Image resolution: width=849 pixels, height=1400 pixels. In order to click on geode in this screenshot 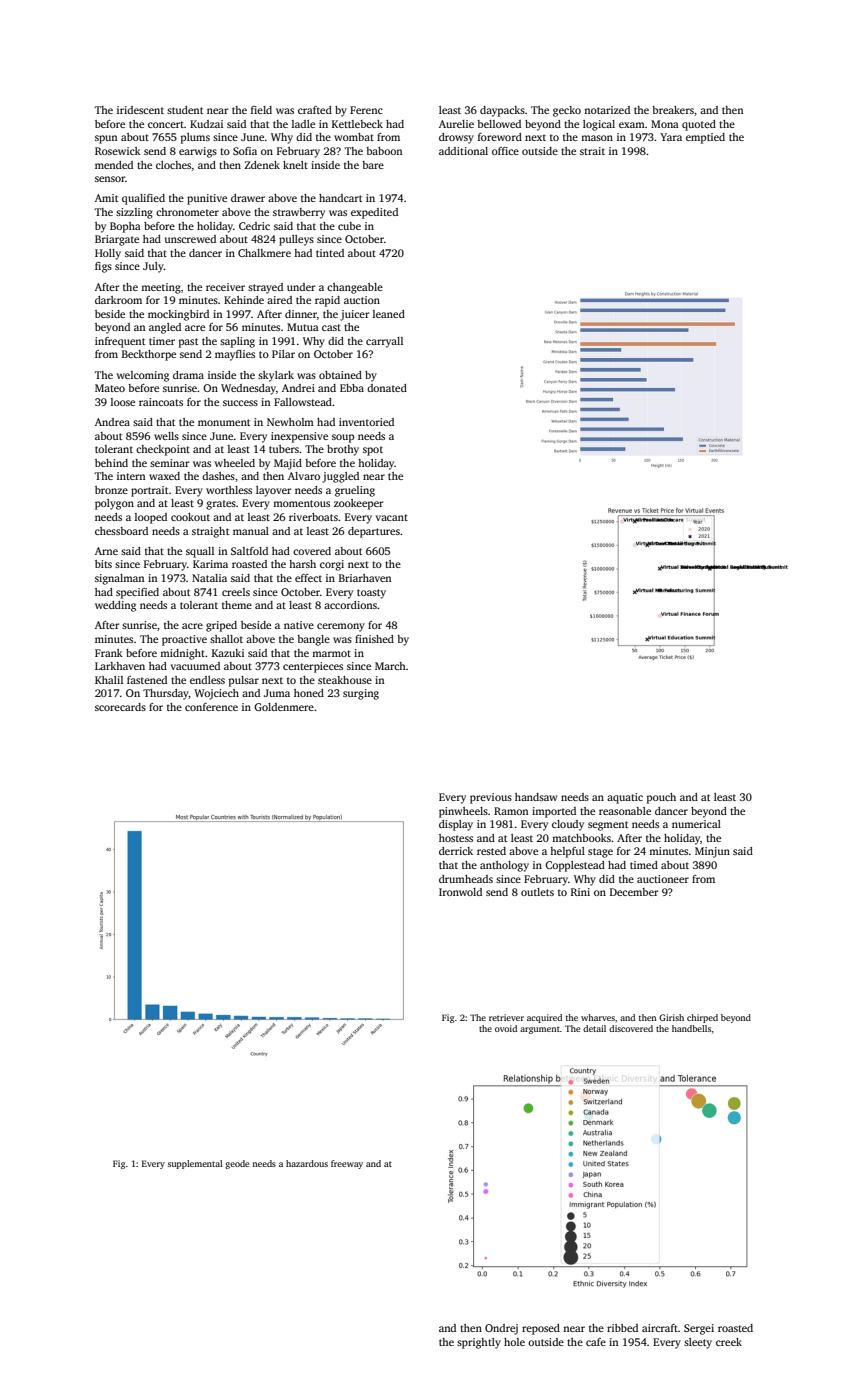, I will do `click(237, 1164)`.
